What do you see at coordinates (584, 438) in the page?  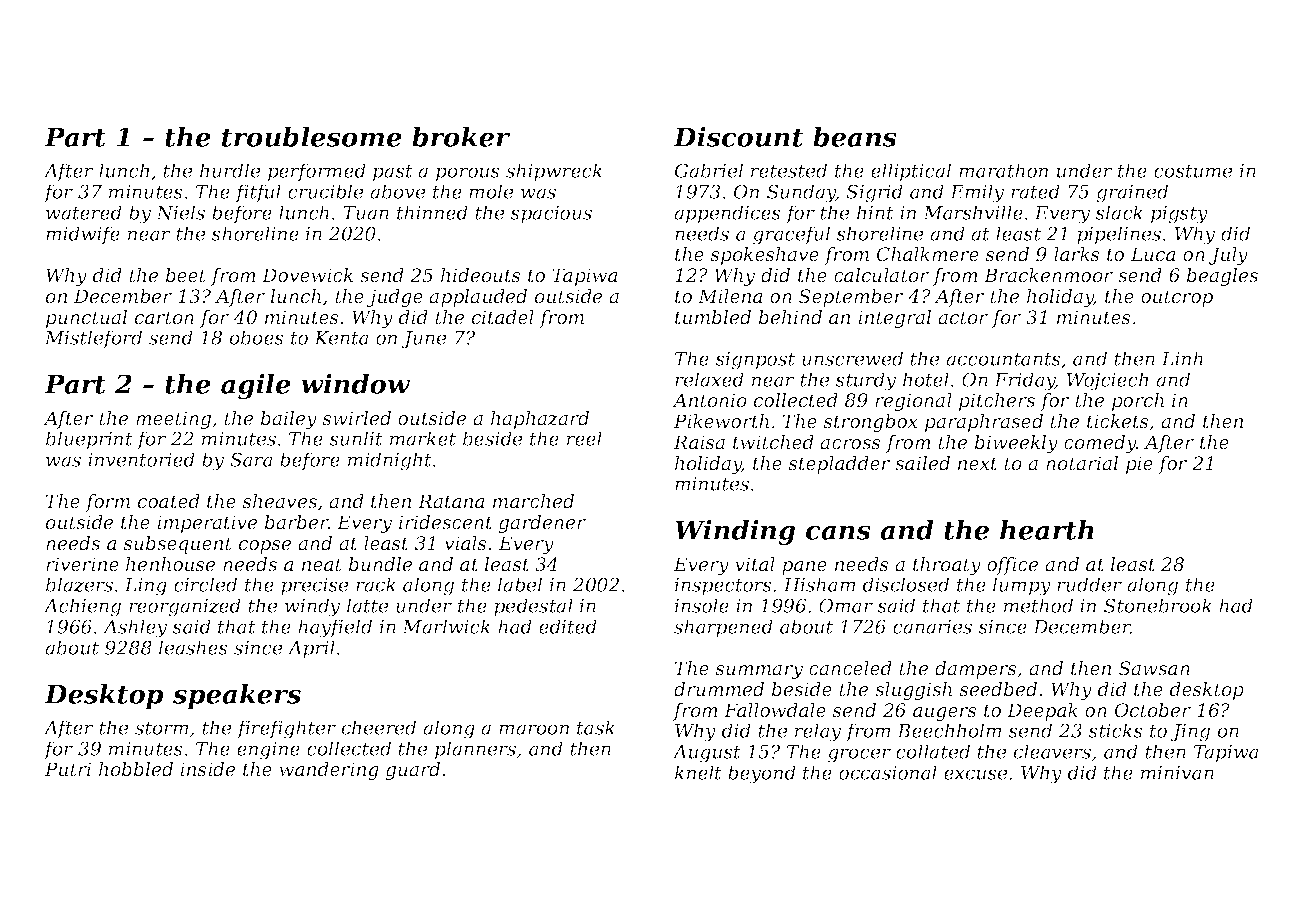 I see `reel` at bounding box center [584, 438].
